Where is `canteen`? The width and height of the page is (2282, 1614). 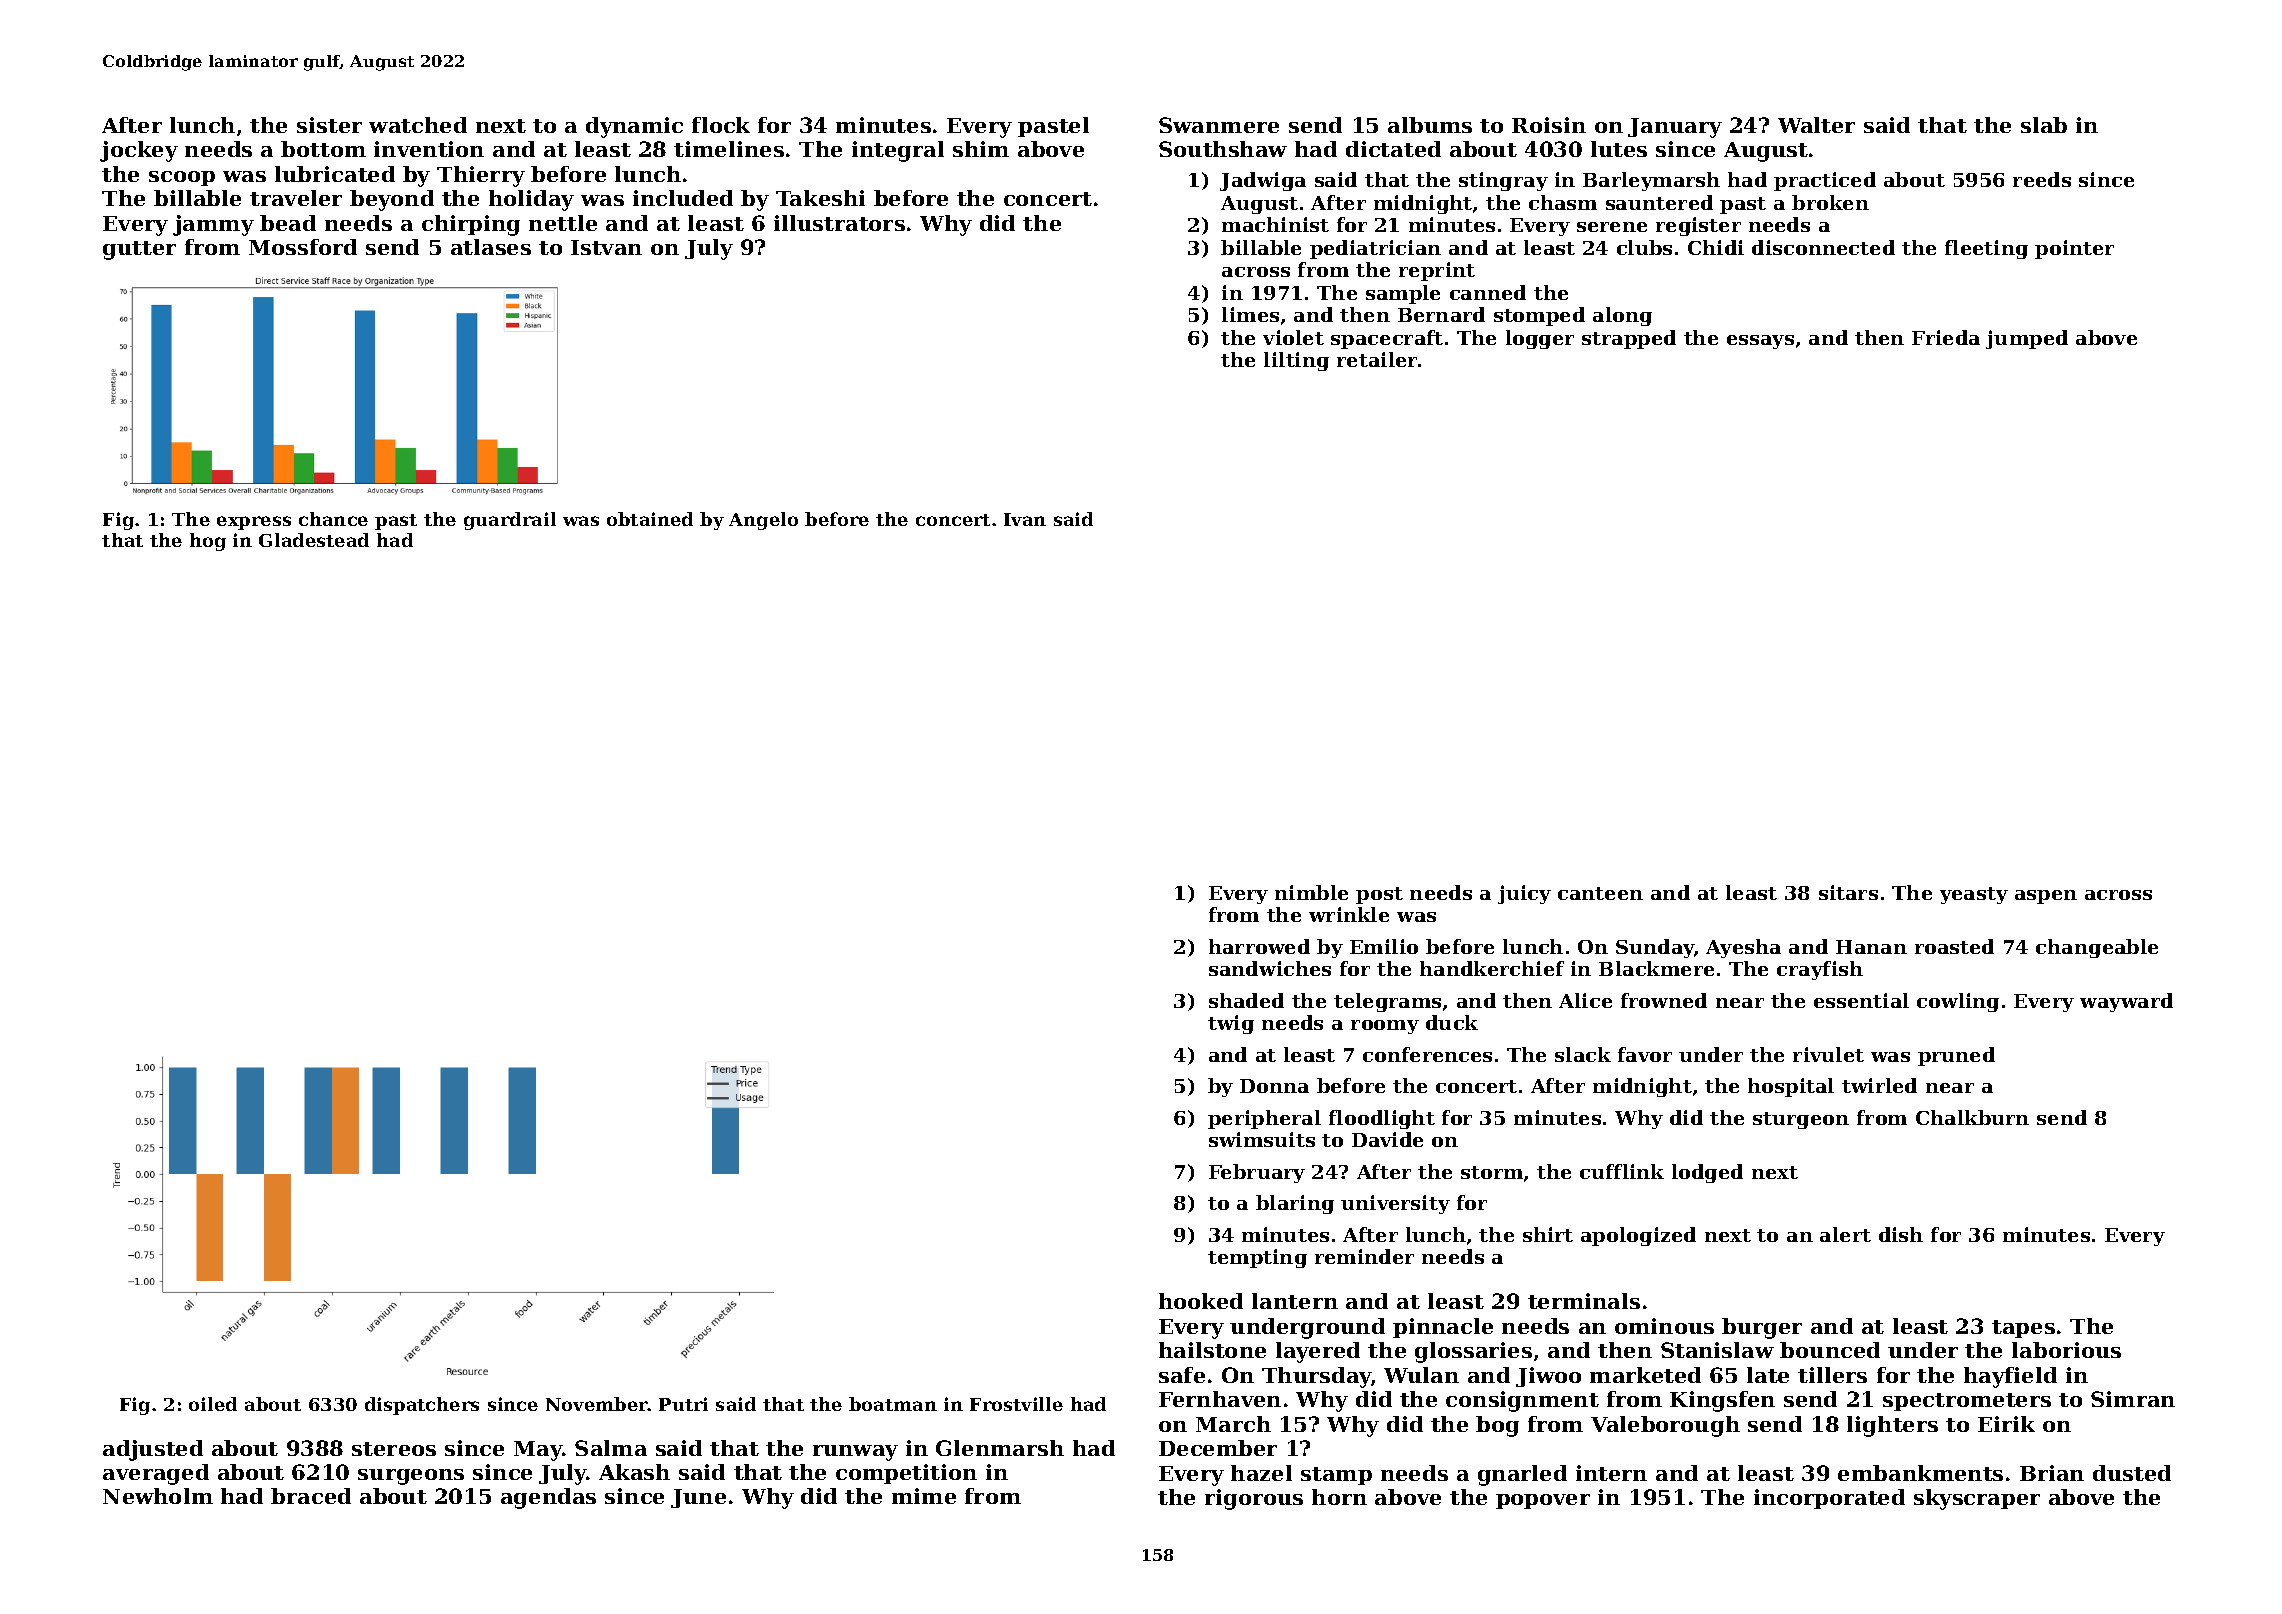 canteen is located at coordinates (1600, 893).
